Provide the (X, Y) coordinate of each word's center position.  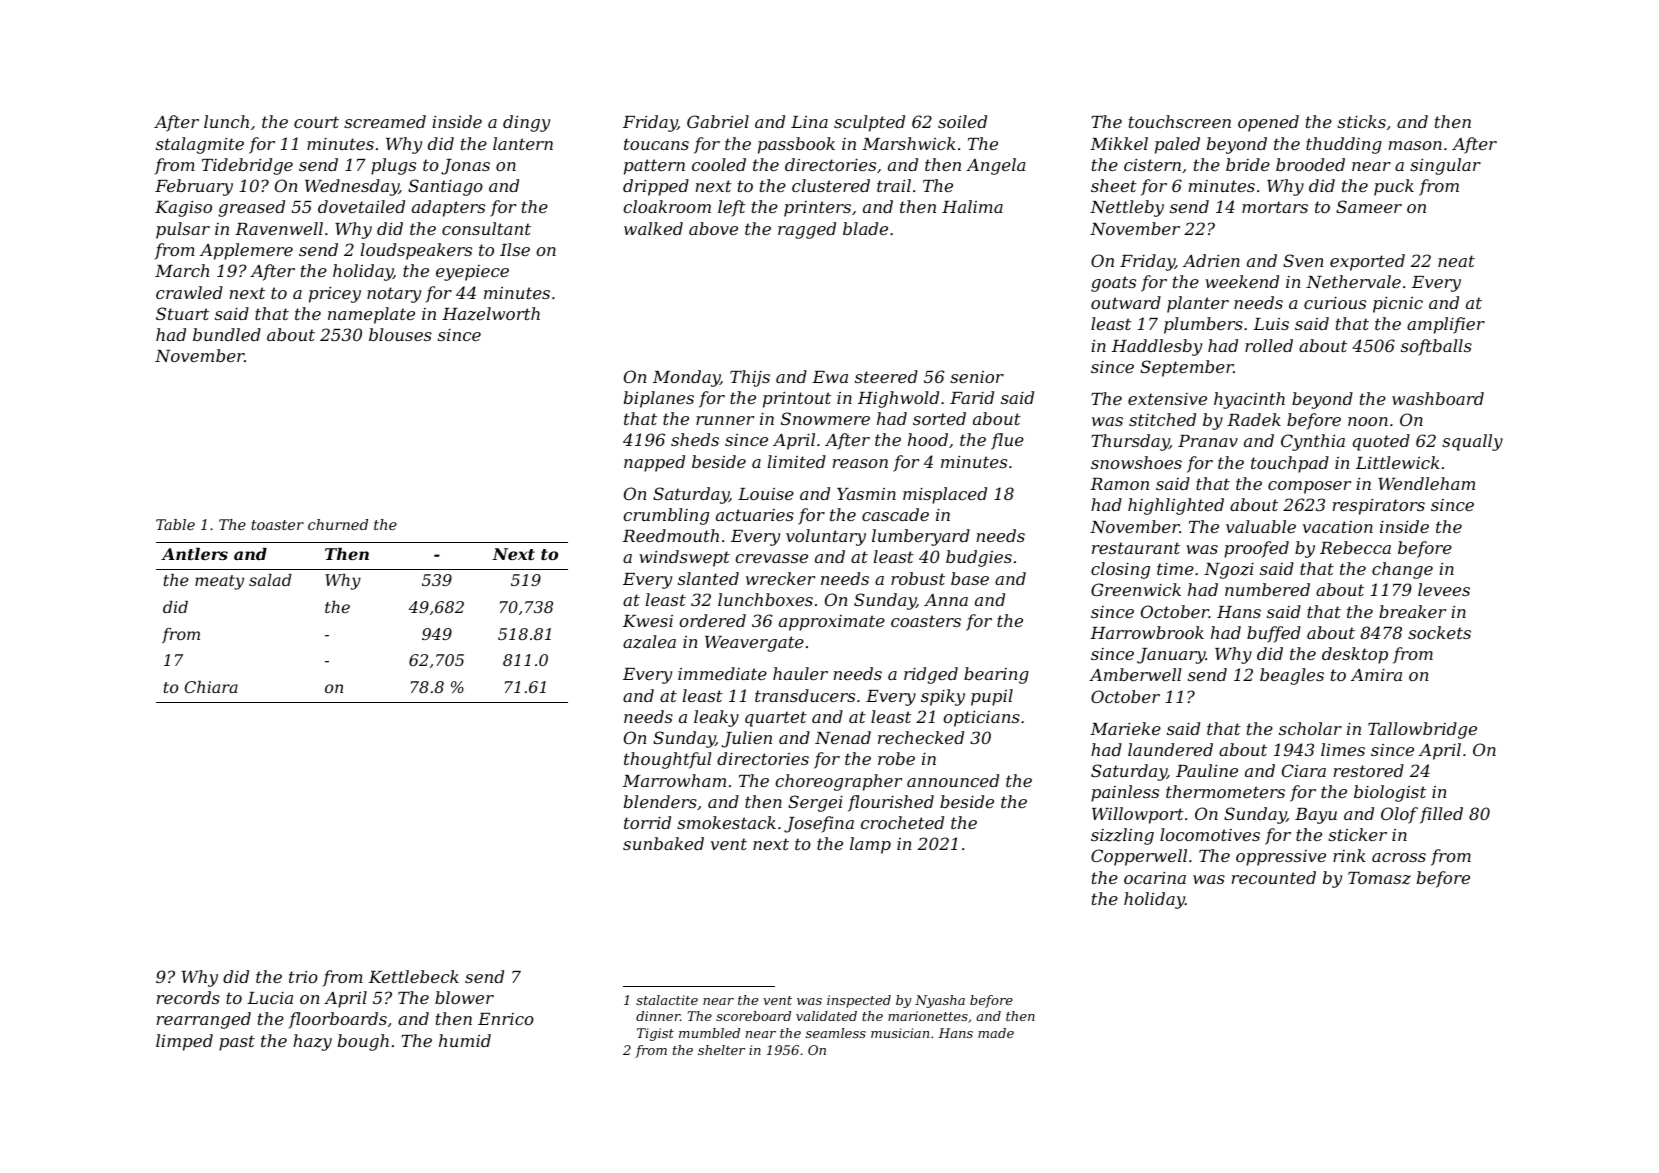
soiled (962, 121)
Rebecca (1355, 547)
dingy (526, 123)
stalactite (667, 1000)
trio (303, 976)
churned (338, 524)
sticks (1362, 121)
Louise (766, 494)
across (1399, 857)
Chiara (211, 687)
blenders (660, 801)
